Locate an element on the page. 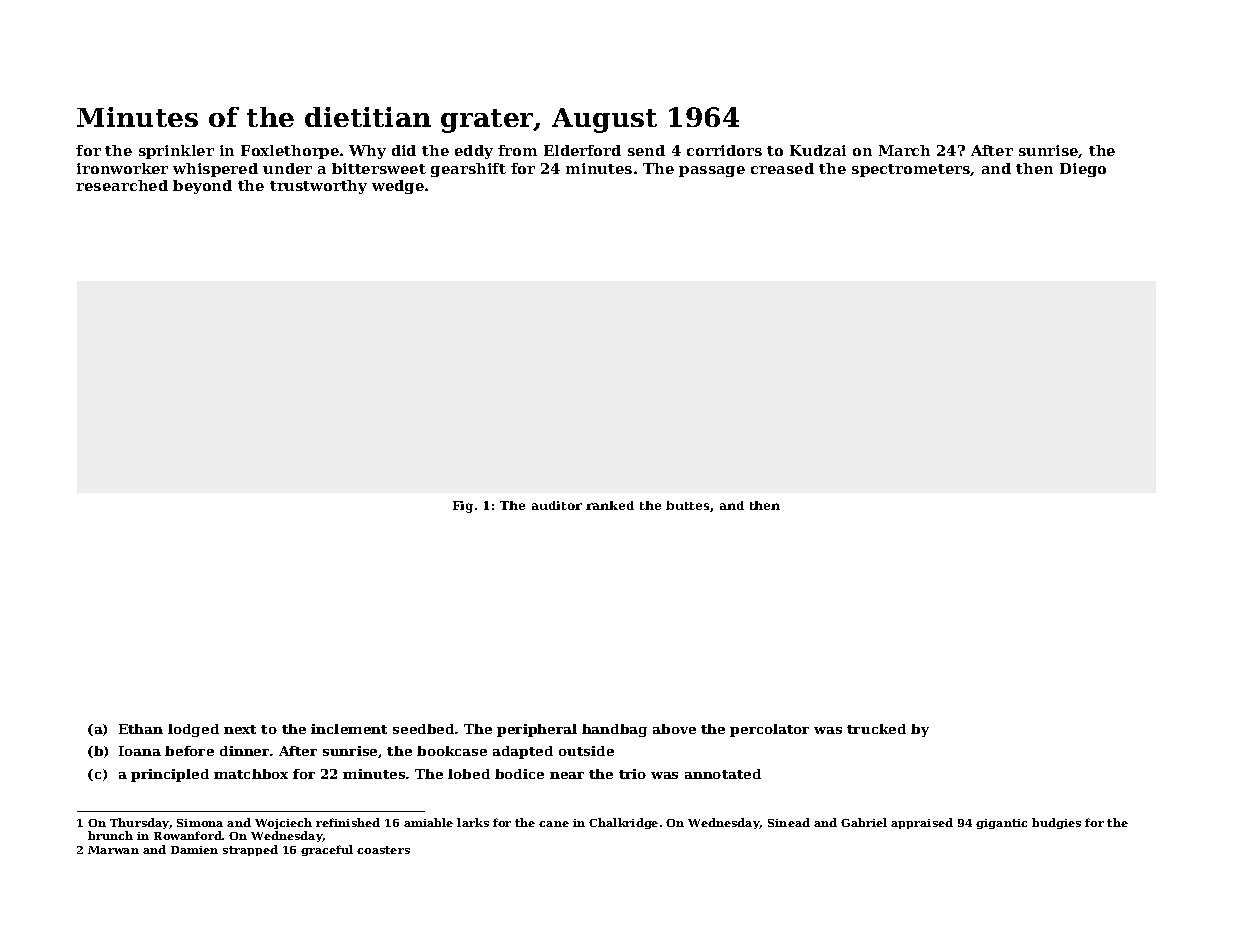 The height and width of the document is (952, 1233). wedge is located at coordinates (398, 187).
